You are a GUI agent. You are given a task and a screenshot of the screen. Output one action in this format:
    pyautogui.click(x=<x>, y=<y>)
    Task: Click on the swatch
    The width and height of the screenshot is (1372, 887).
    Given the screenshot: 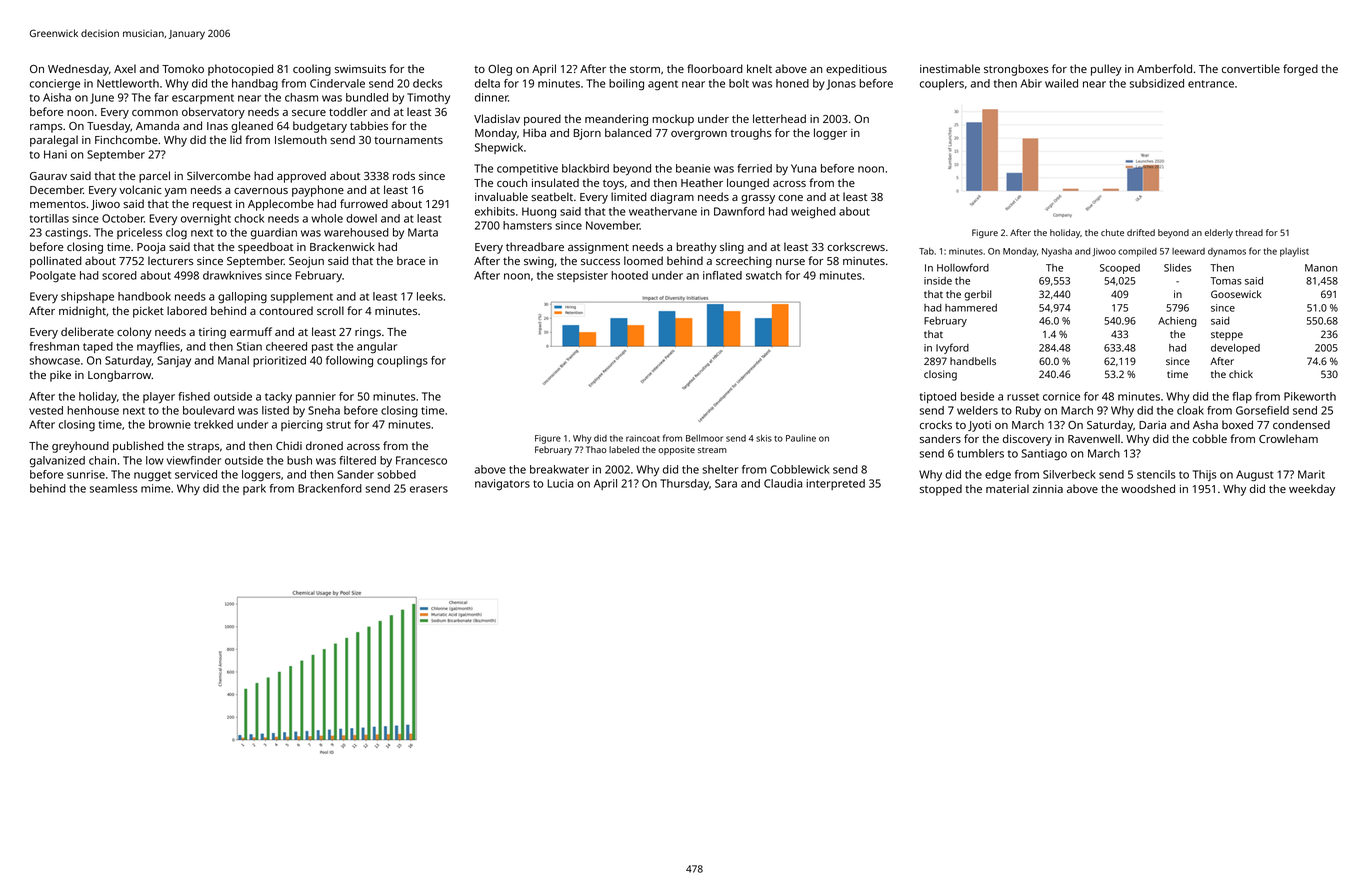 What is the action you would take?
    pyautogui.click(x=764, y=275)
